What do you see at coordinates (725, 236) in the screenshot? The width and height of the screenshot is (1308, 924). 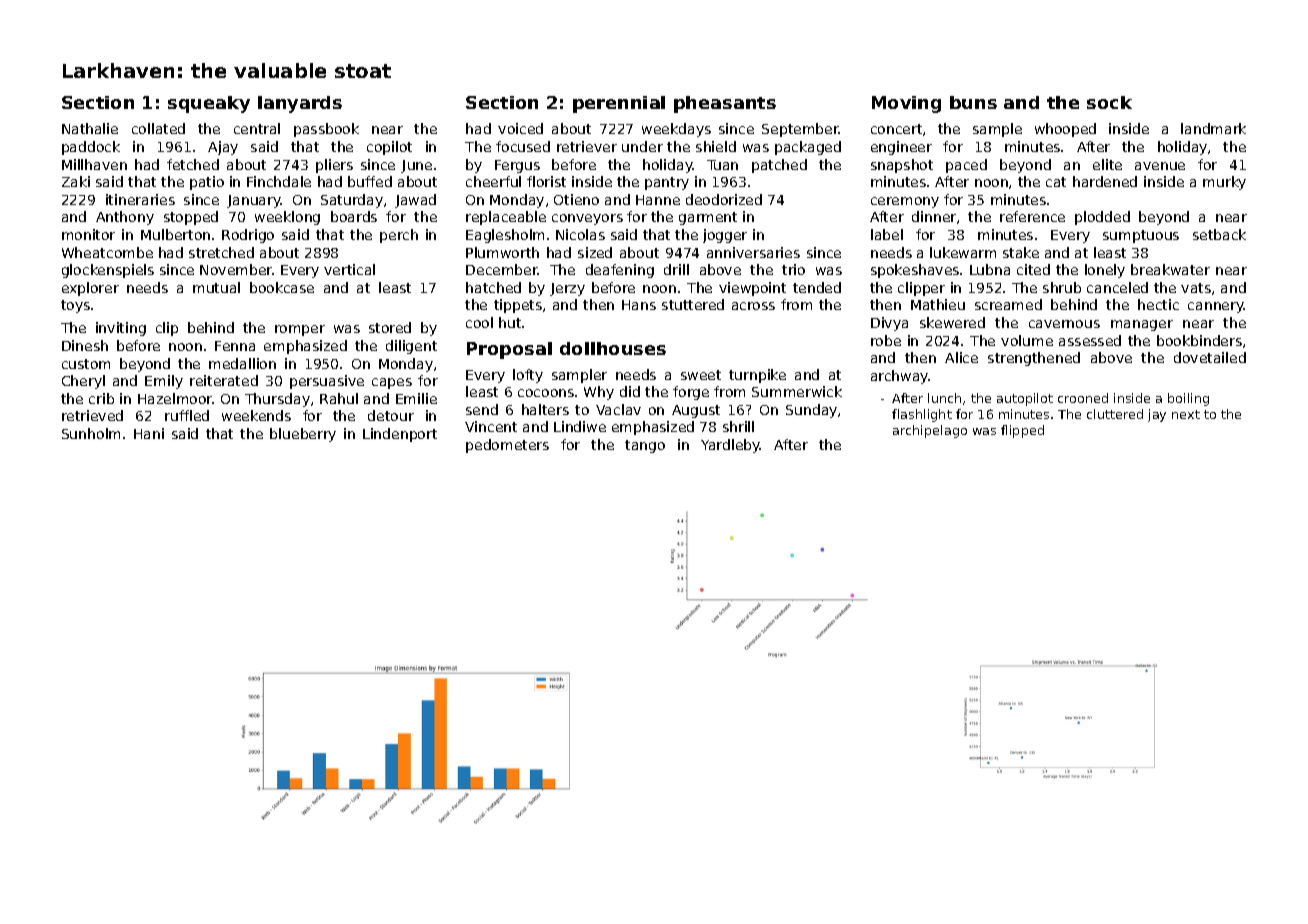 I see `jogger` at bounding box center [725, 236].
